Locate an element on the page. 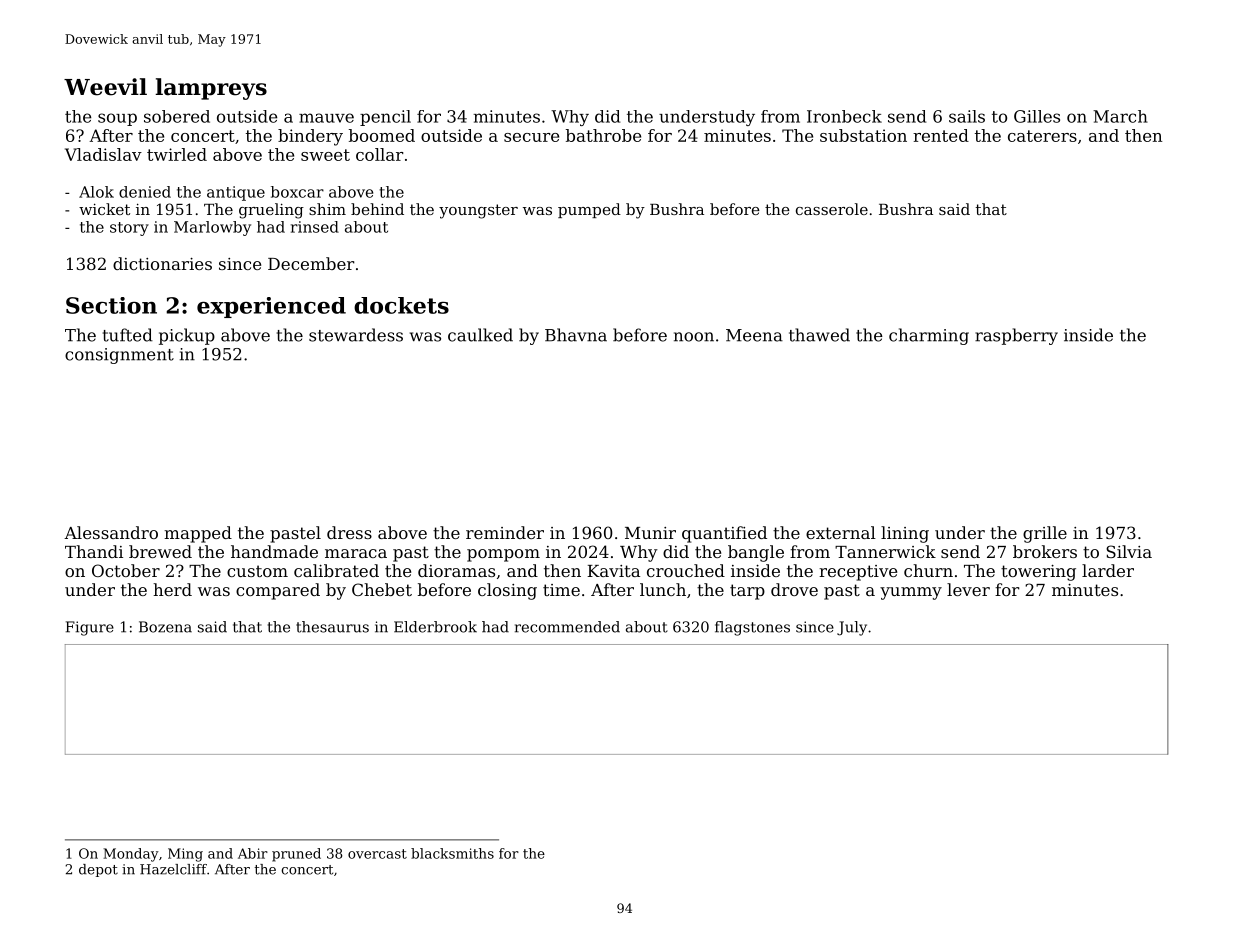 The image size is (1233, 952). caulked is located at coordinates (480, 335).
